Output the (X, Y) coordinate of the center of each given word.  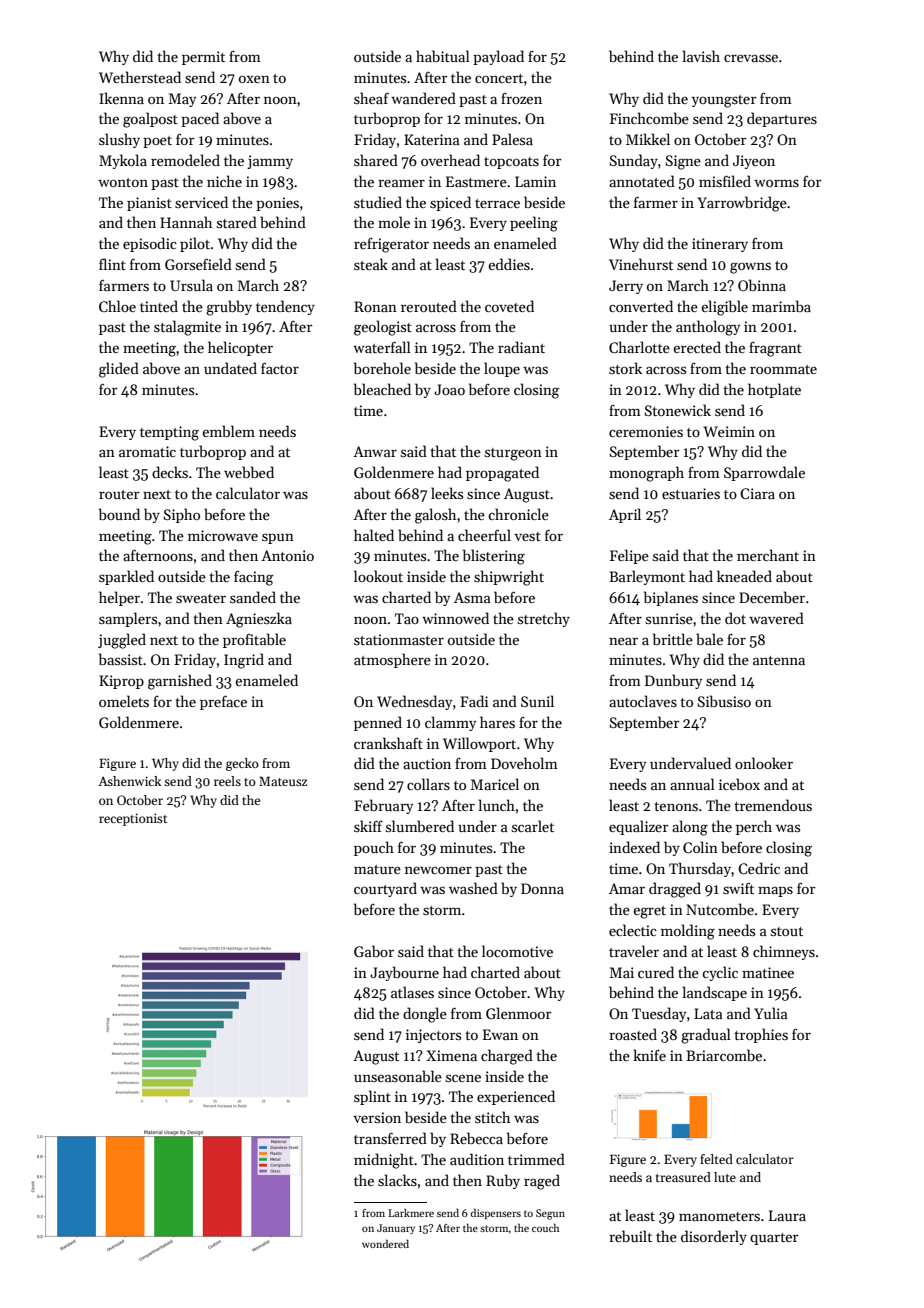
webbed (249, 472)
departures (782, 119)
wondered (385, 1243)
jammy (270, 162)
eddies (509, 264)
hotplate (774, 390)
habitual (443, 56)
